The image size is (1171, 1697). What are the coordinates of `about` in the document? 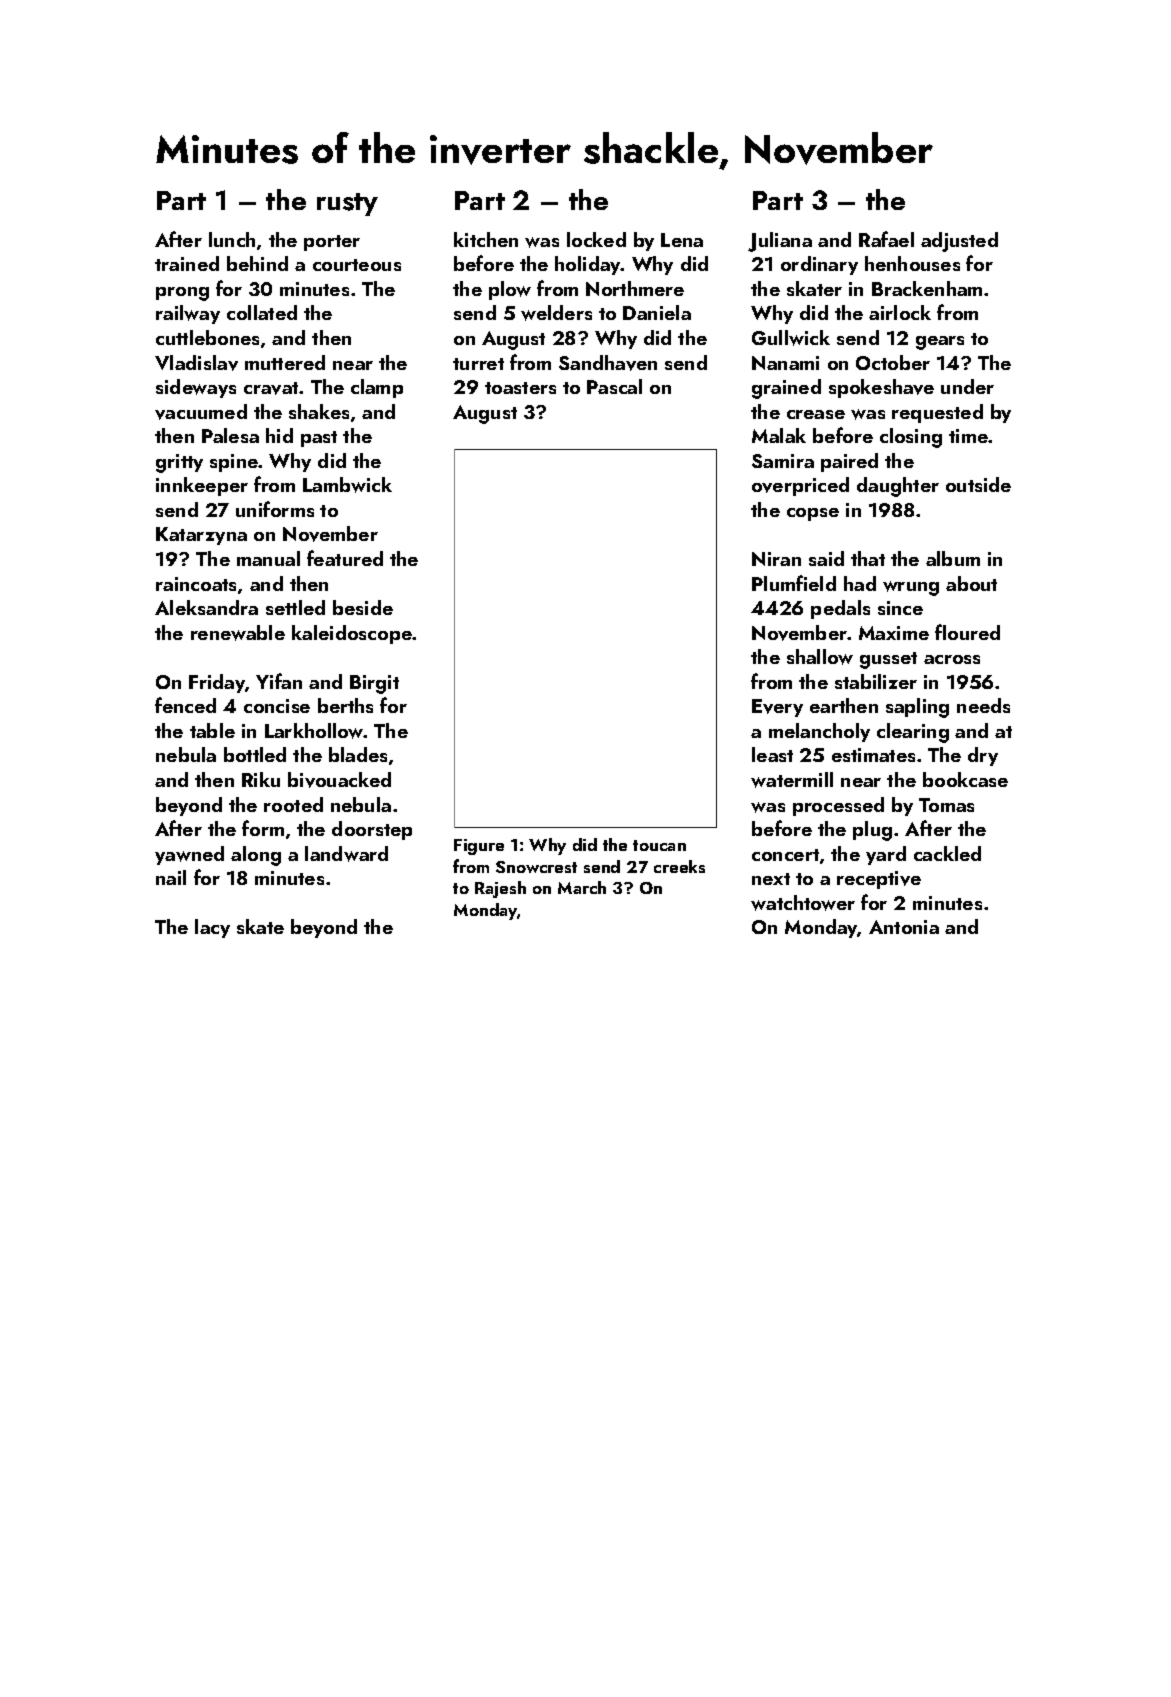 It's located at (971, 583).
